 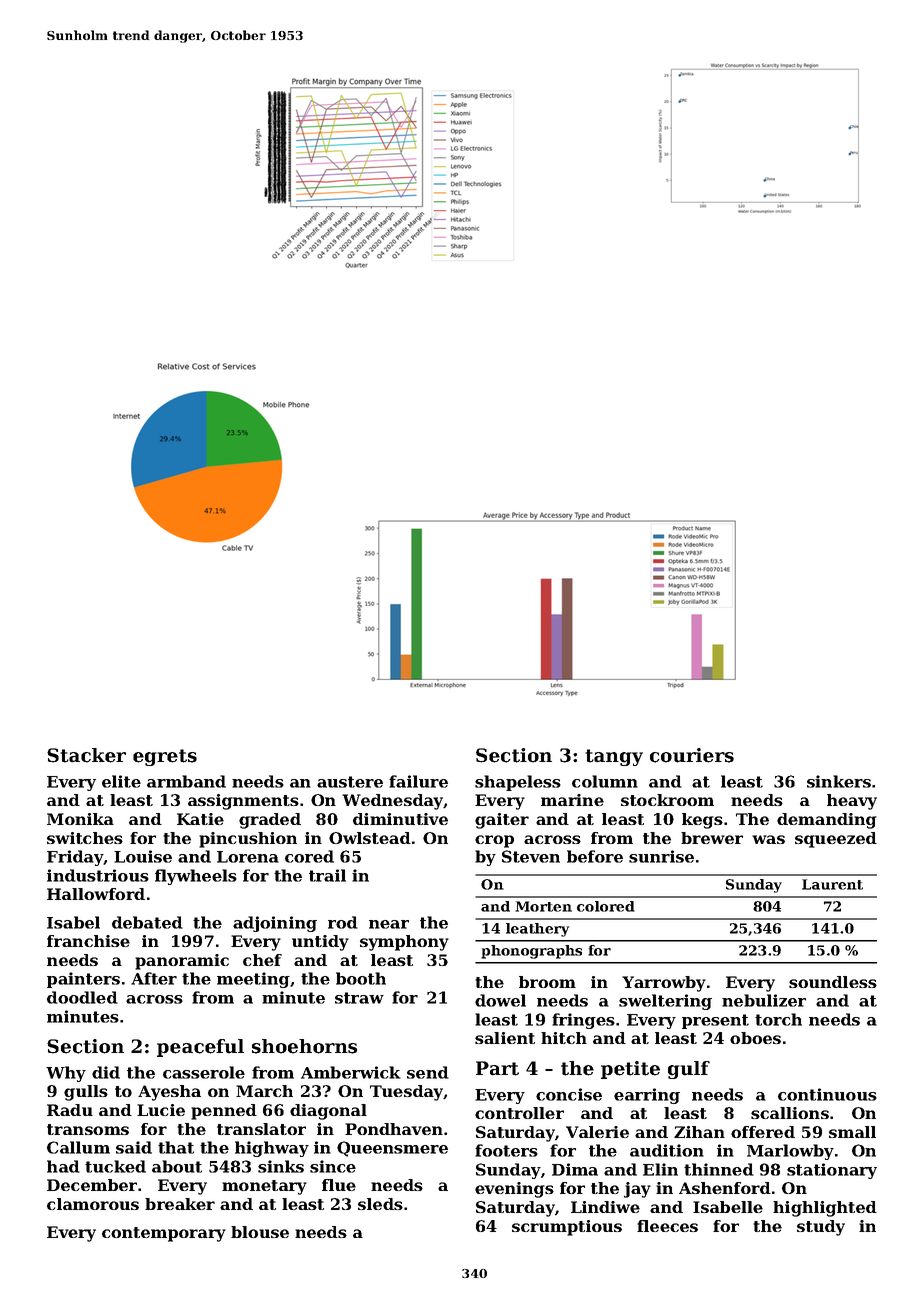 I want to click on soundless, so click(x=833, y=982).
